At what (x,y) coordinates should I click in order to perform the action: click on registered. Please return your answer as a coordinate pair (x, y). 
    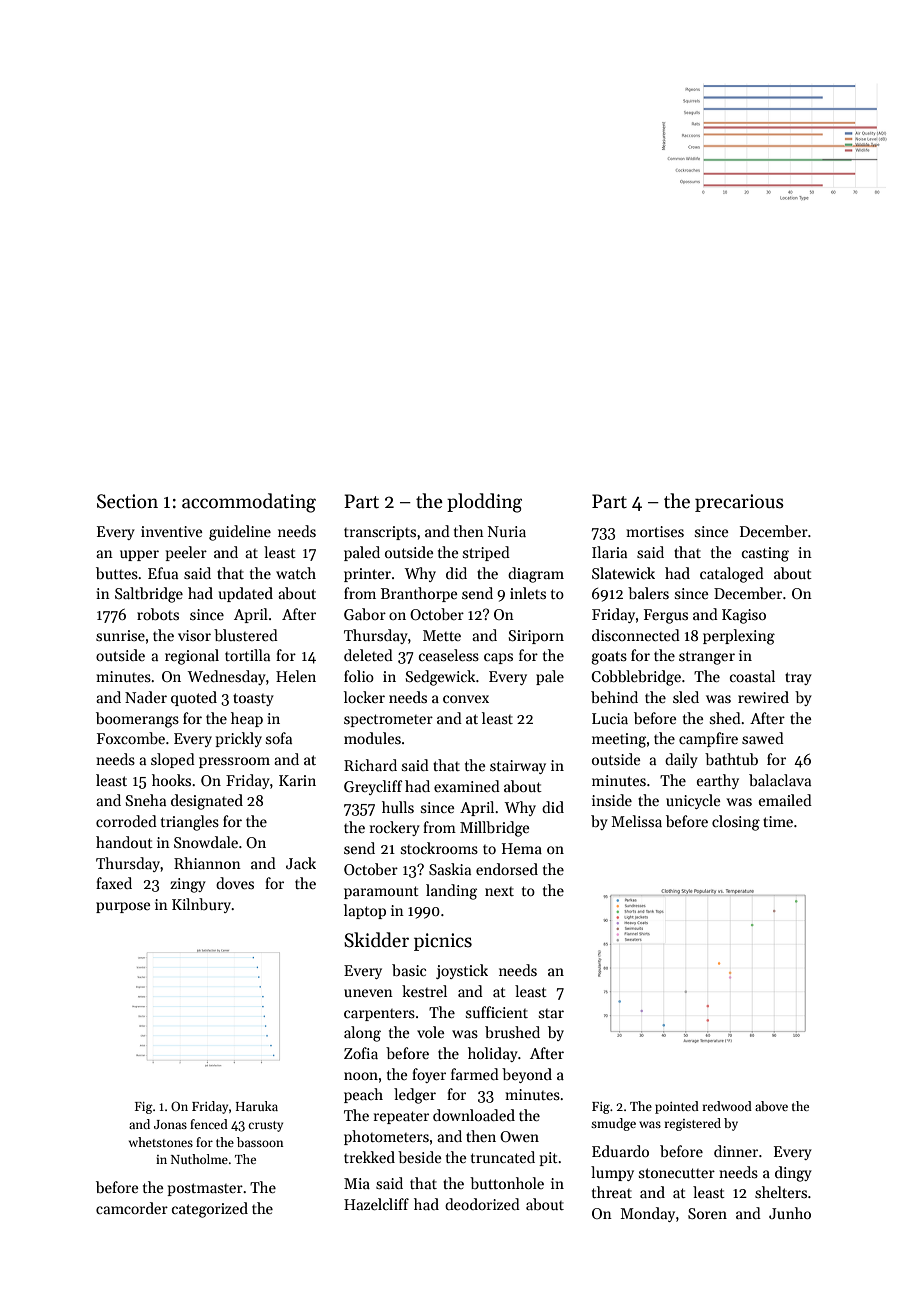
    Looking at the image, I should click on (692, 1124).
